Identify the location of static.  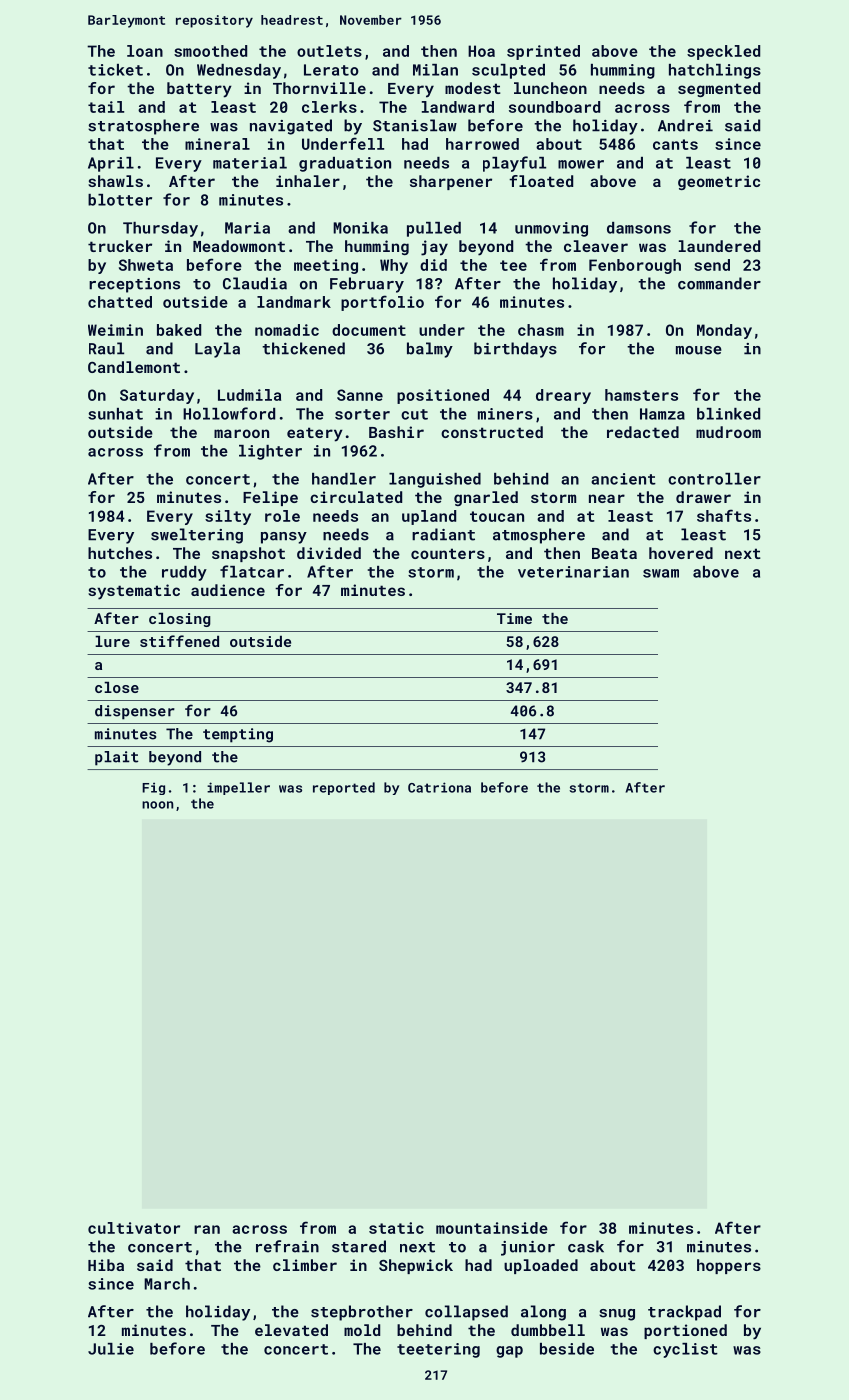
(396, 1228).
